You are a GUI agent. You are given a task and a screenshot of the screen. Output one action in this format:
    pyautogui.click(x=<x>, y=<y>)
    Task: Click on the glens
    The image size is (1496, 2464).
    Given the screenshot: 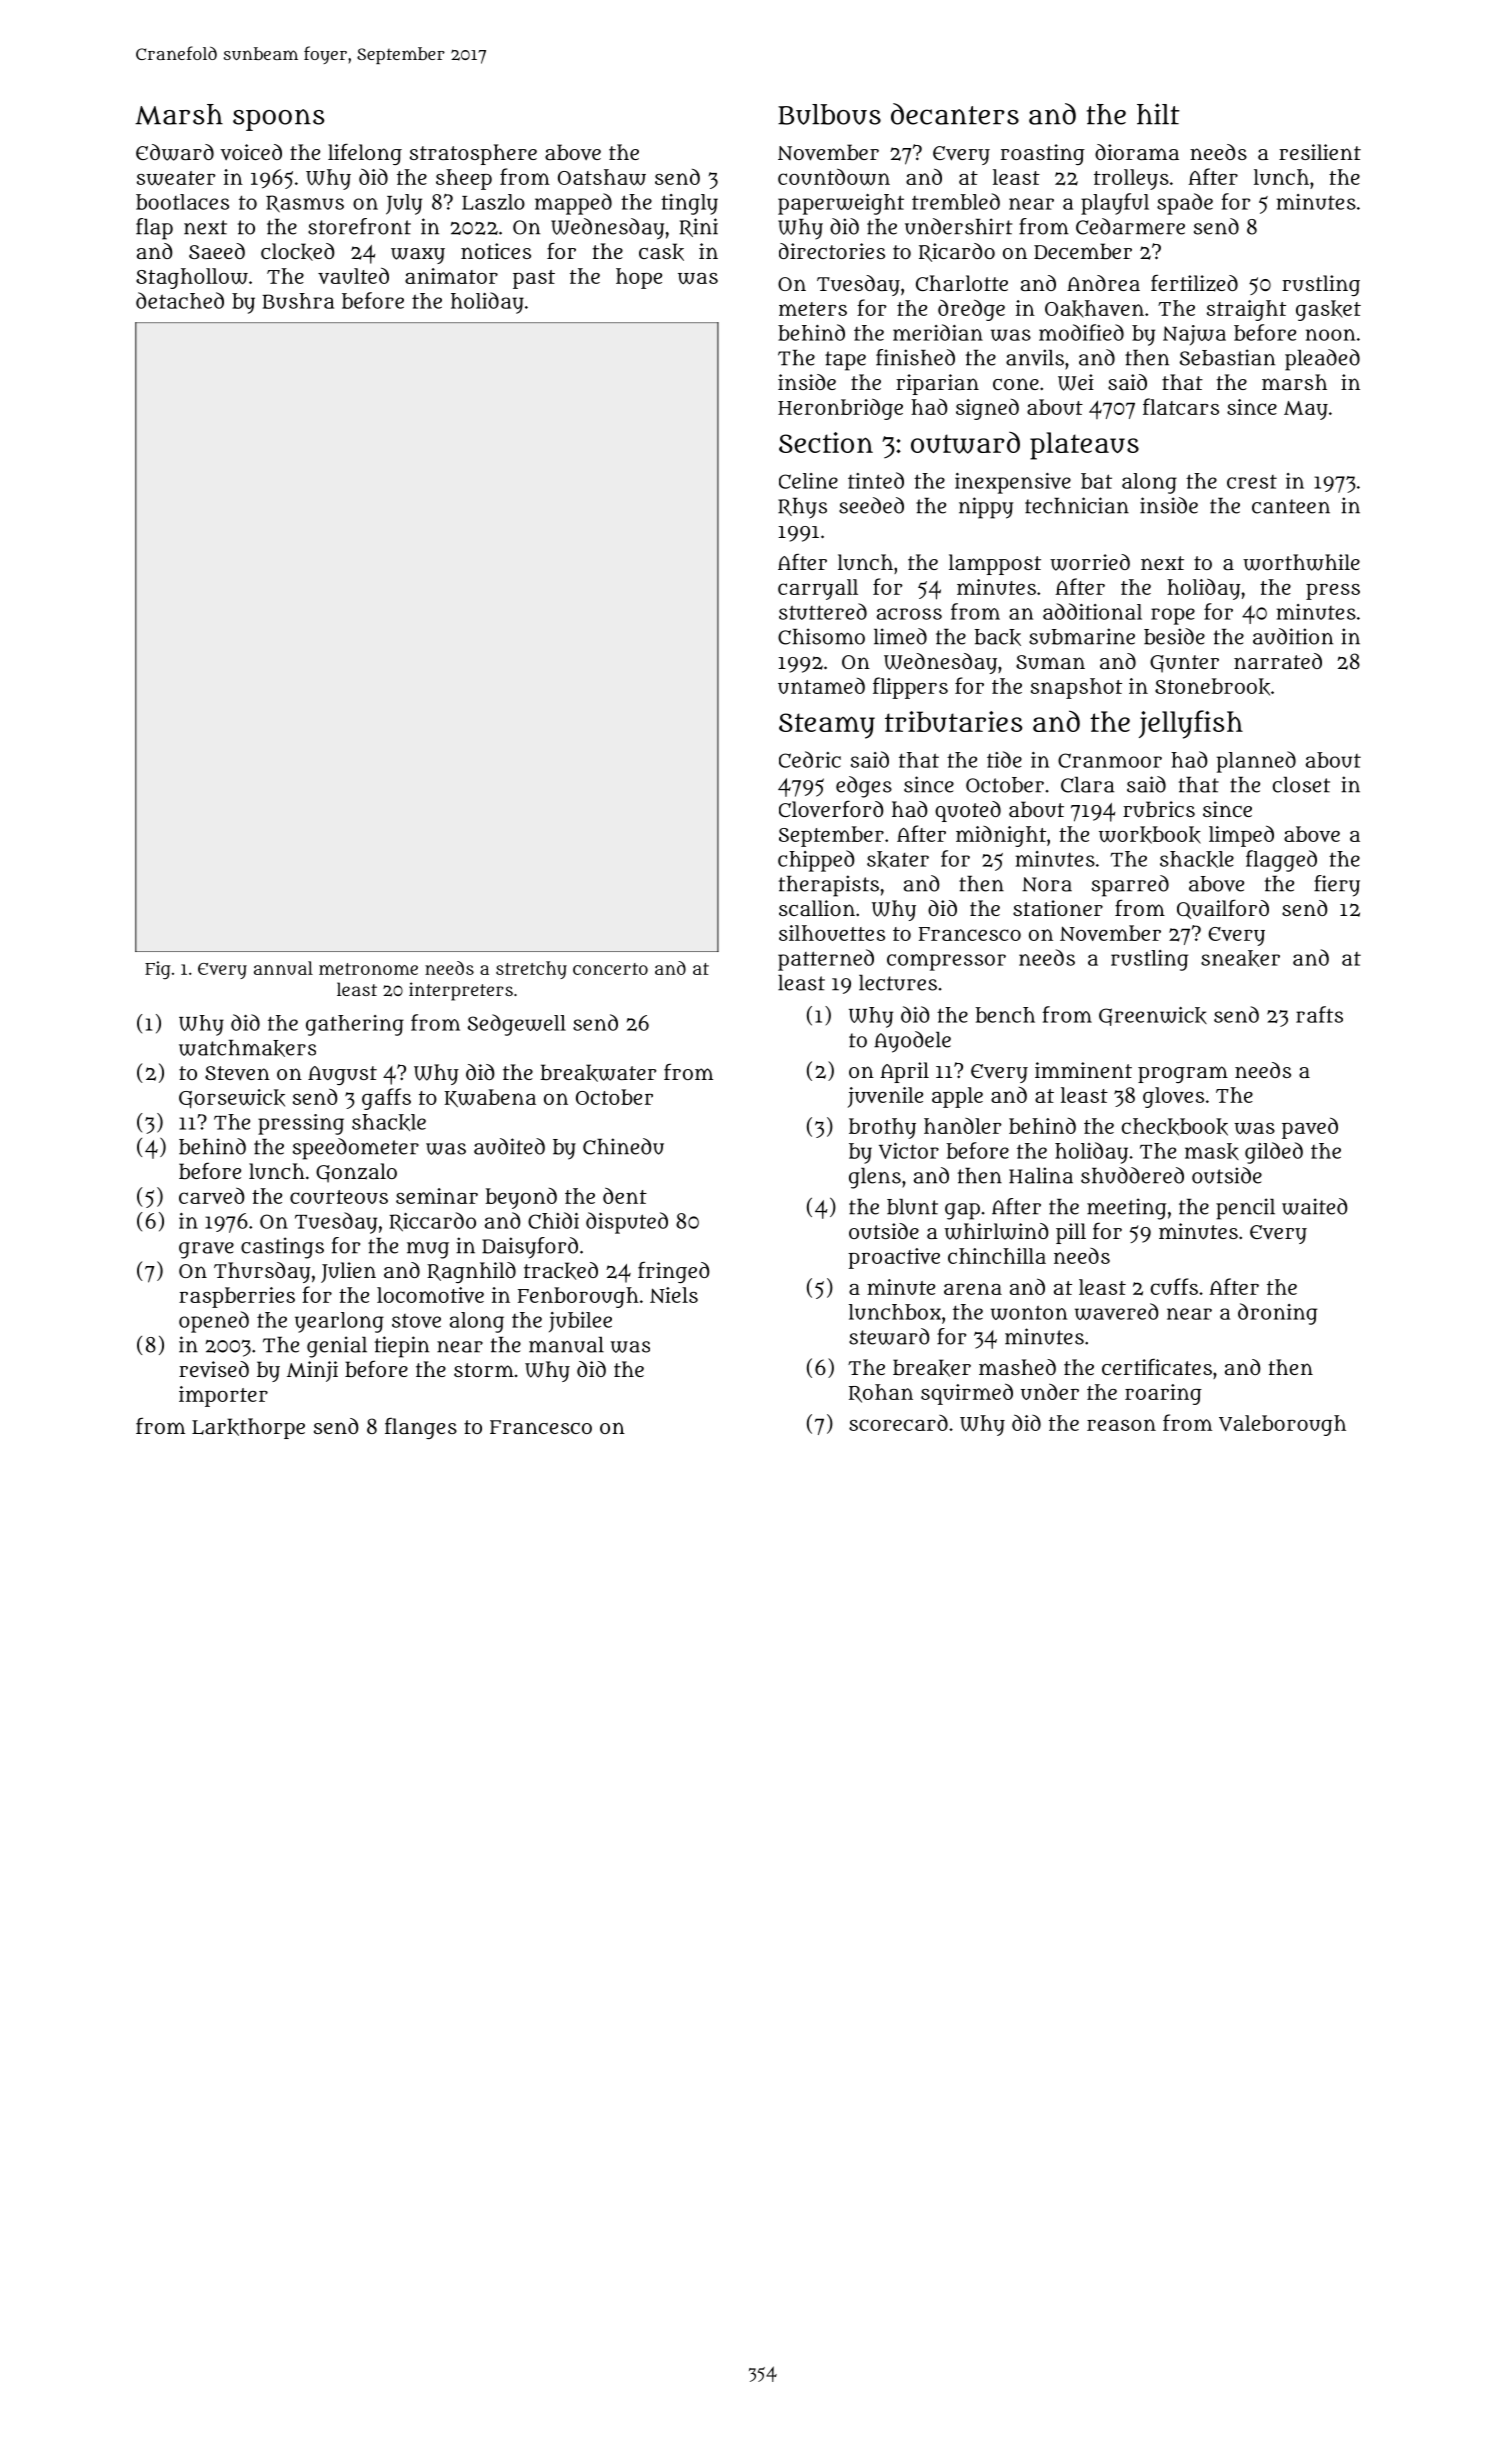 What is the action you would take?
    pyautogui.click(x=875, y=1178)
